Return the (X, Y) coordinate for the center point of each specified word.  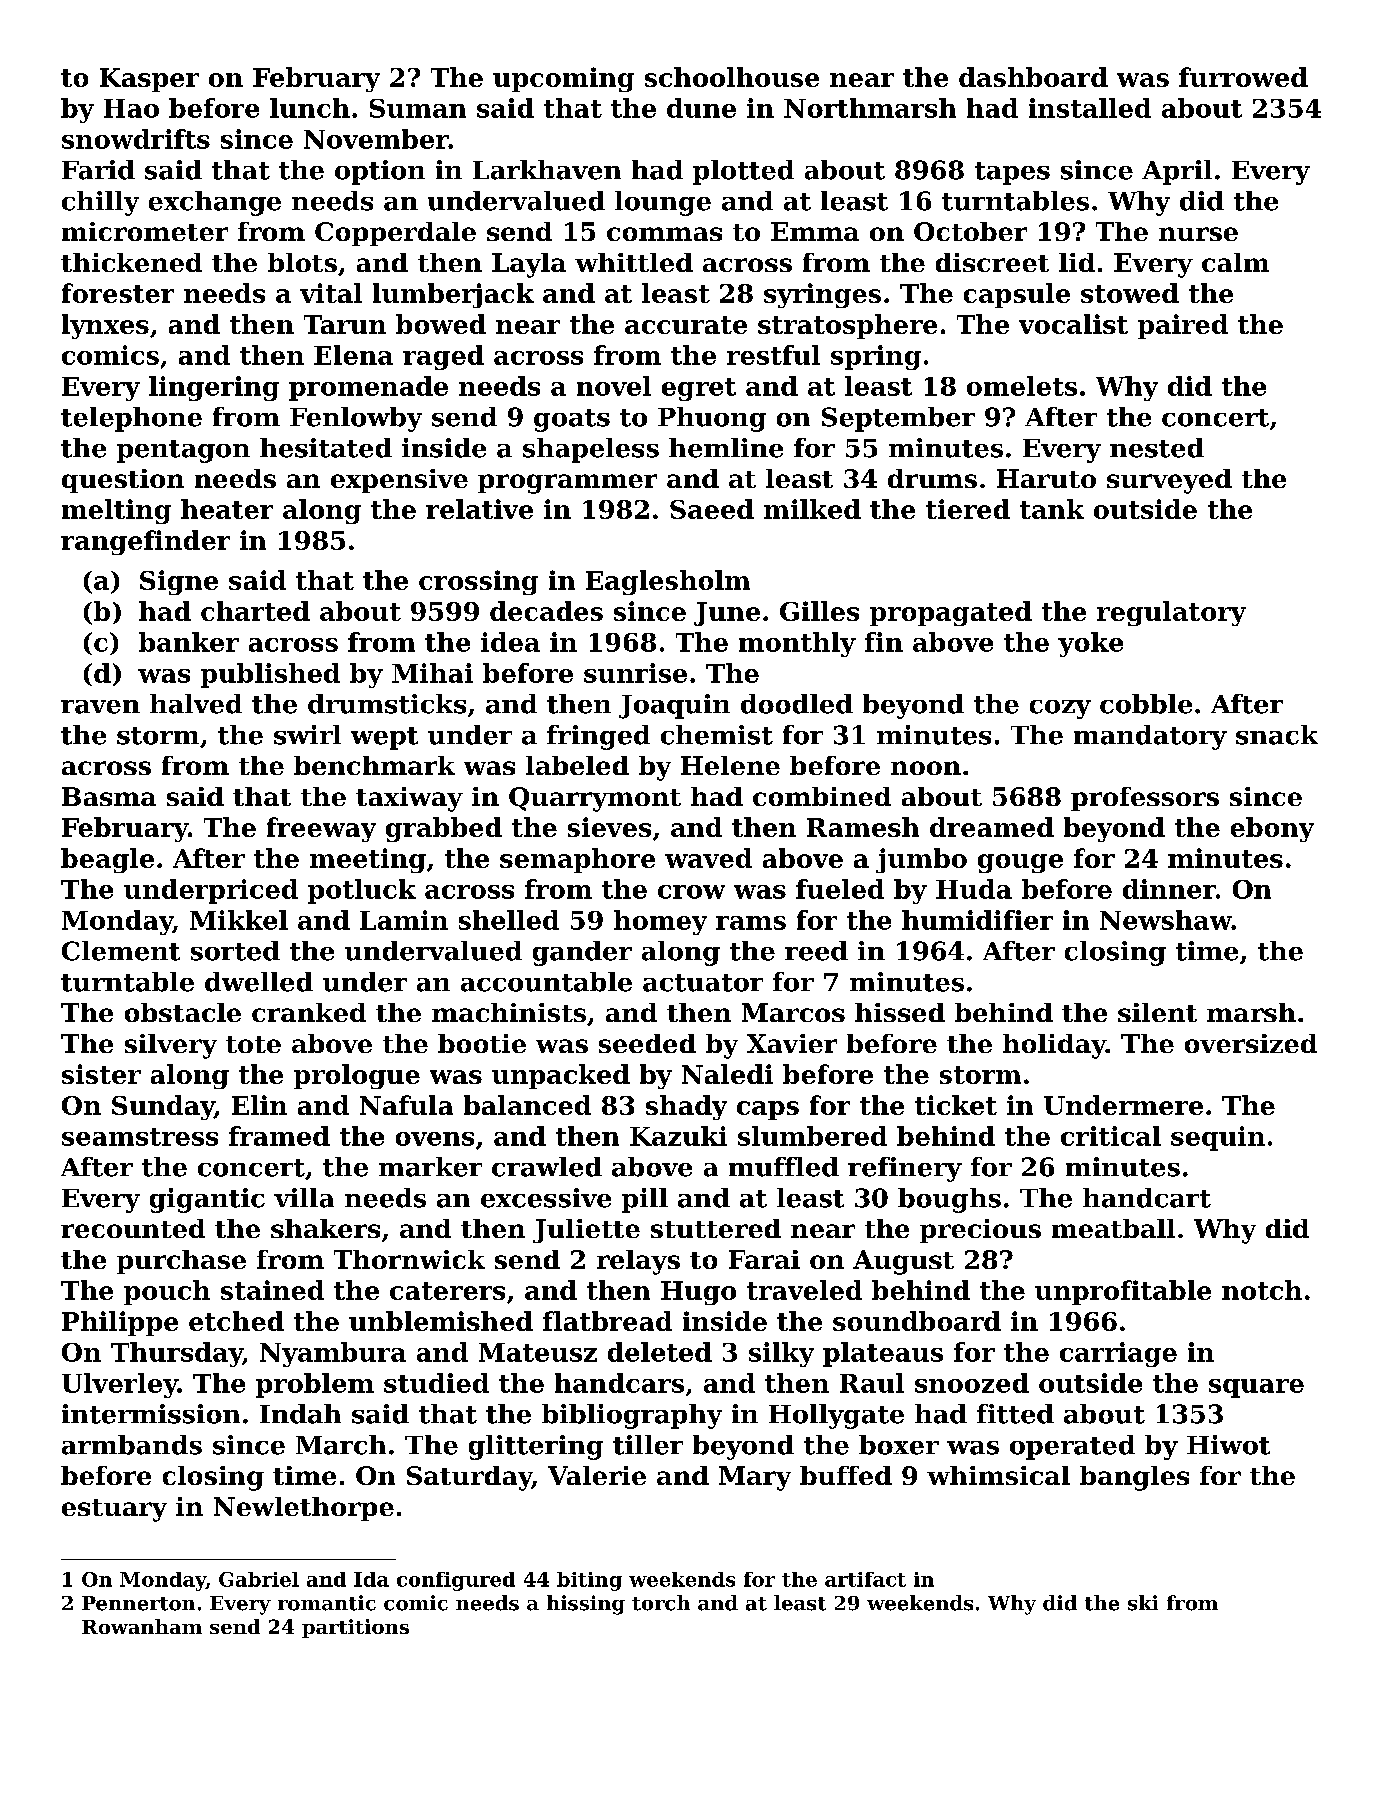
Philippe (120, 1323)
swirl (307, 735)
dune (701, 108)
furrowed (1243, 77)
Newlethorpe (304, 1509)
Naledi (727, 1074)
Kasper (149, 80)
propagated (951, 613)
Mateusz (538, 1352)
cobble (1146, 704)
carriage (1118, 1354)
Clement (121, 951)
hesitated (326, 448)
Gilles (819, 611)
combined (822, 796)
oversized (1251, 1043)
